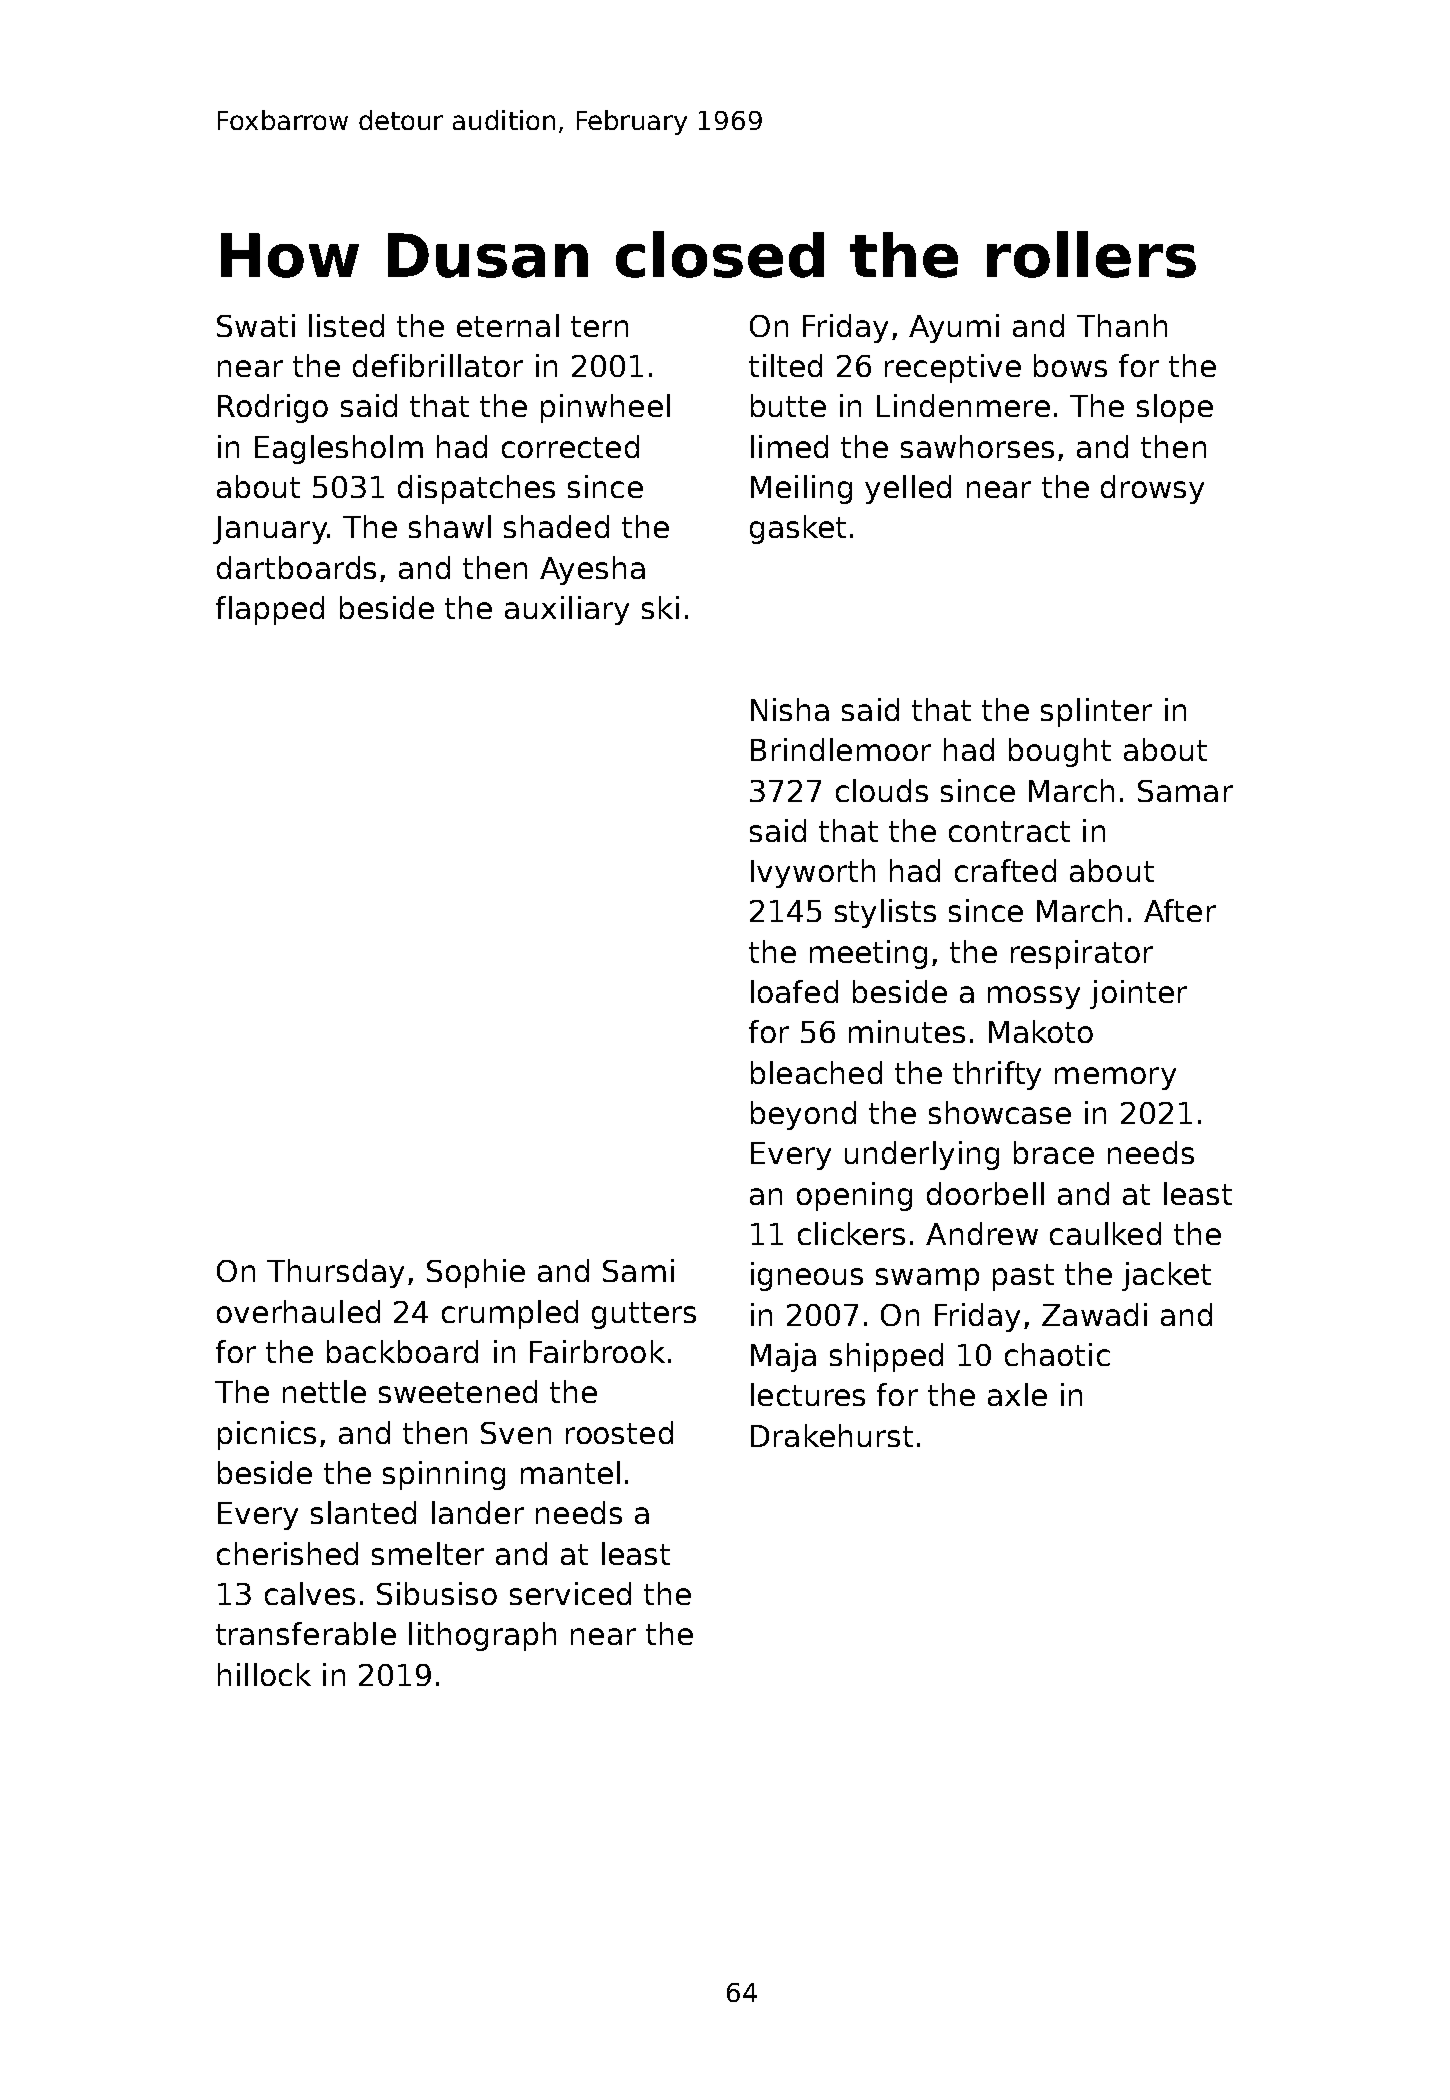 Image resolution: width=1450 pixels, height=2100 pixels. Describe the element at coordinates (798, 529) in the screenshot. I see `gasket` at that location.
